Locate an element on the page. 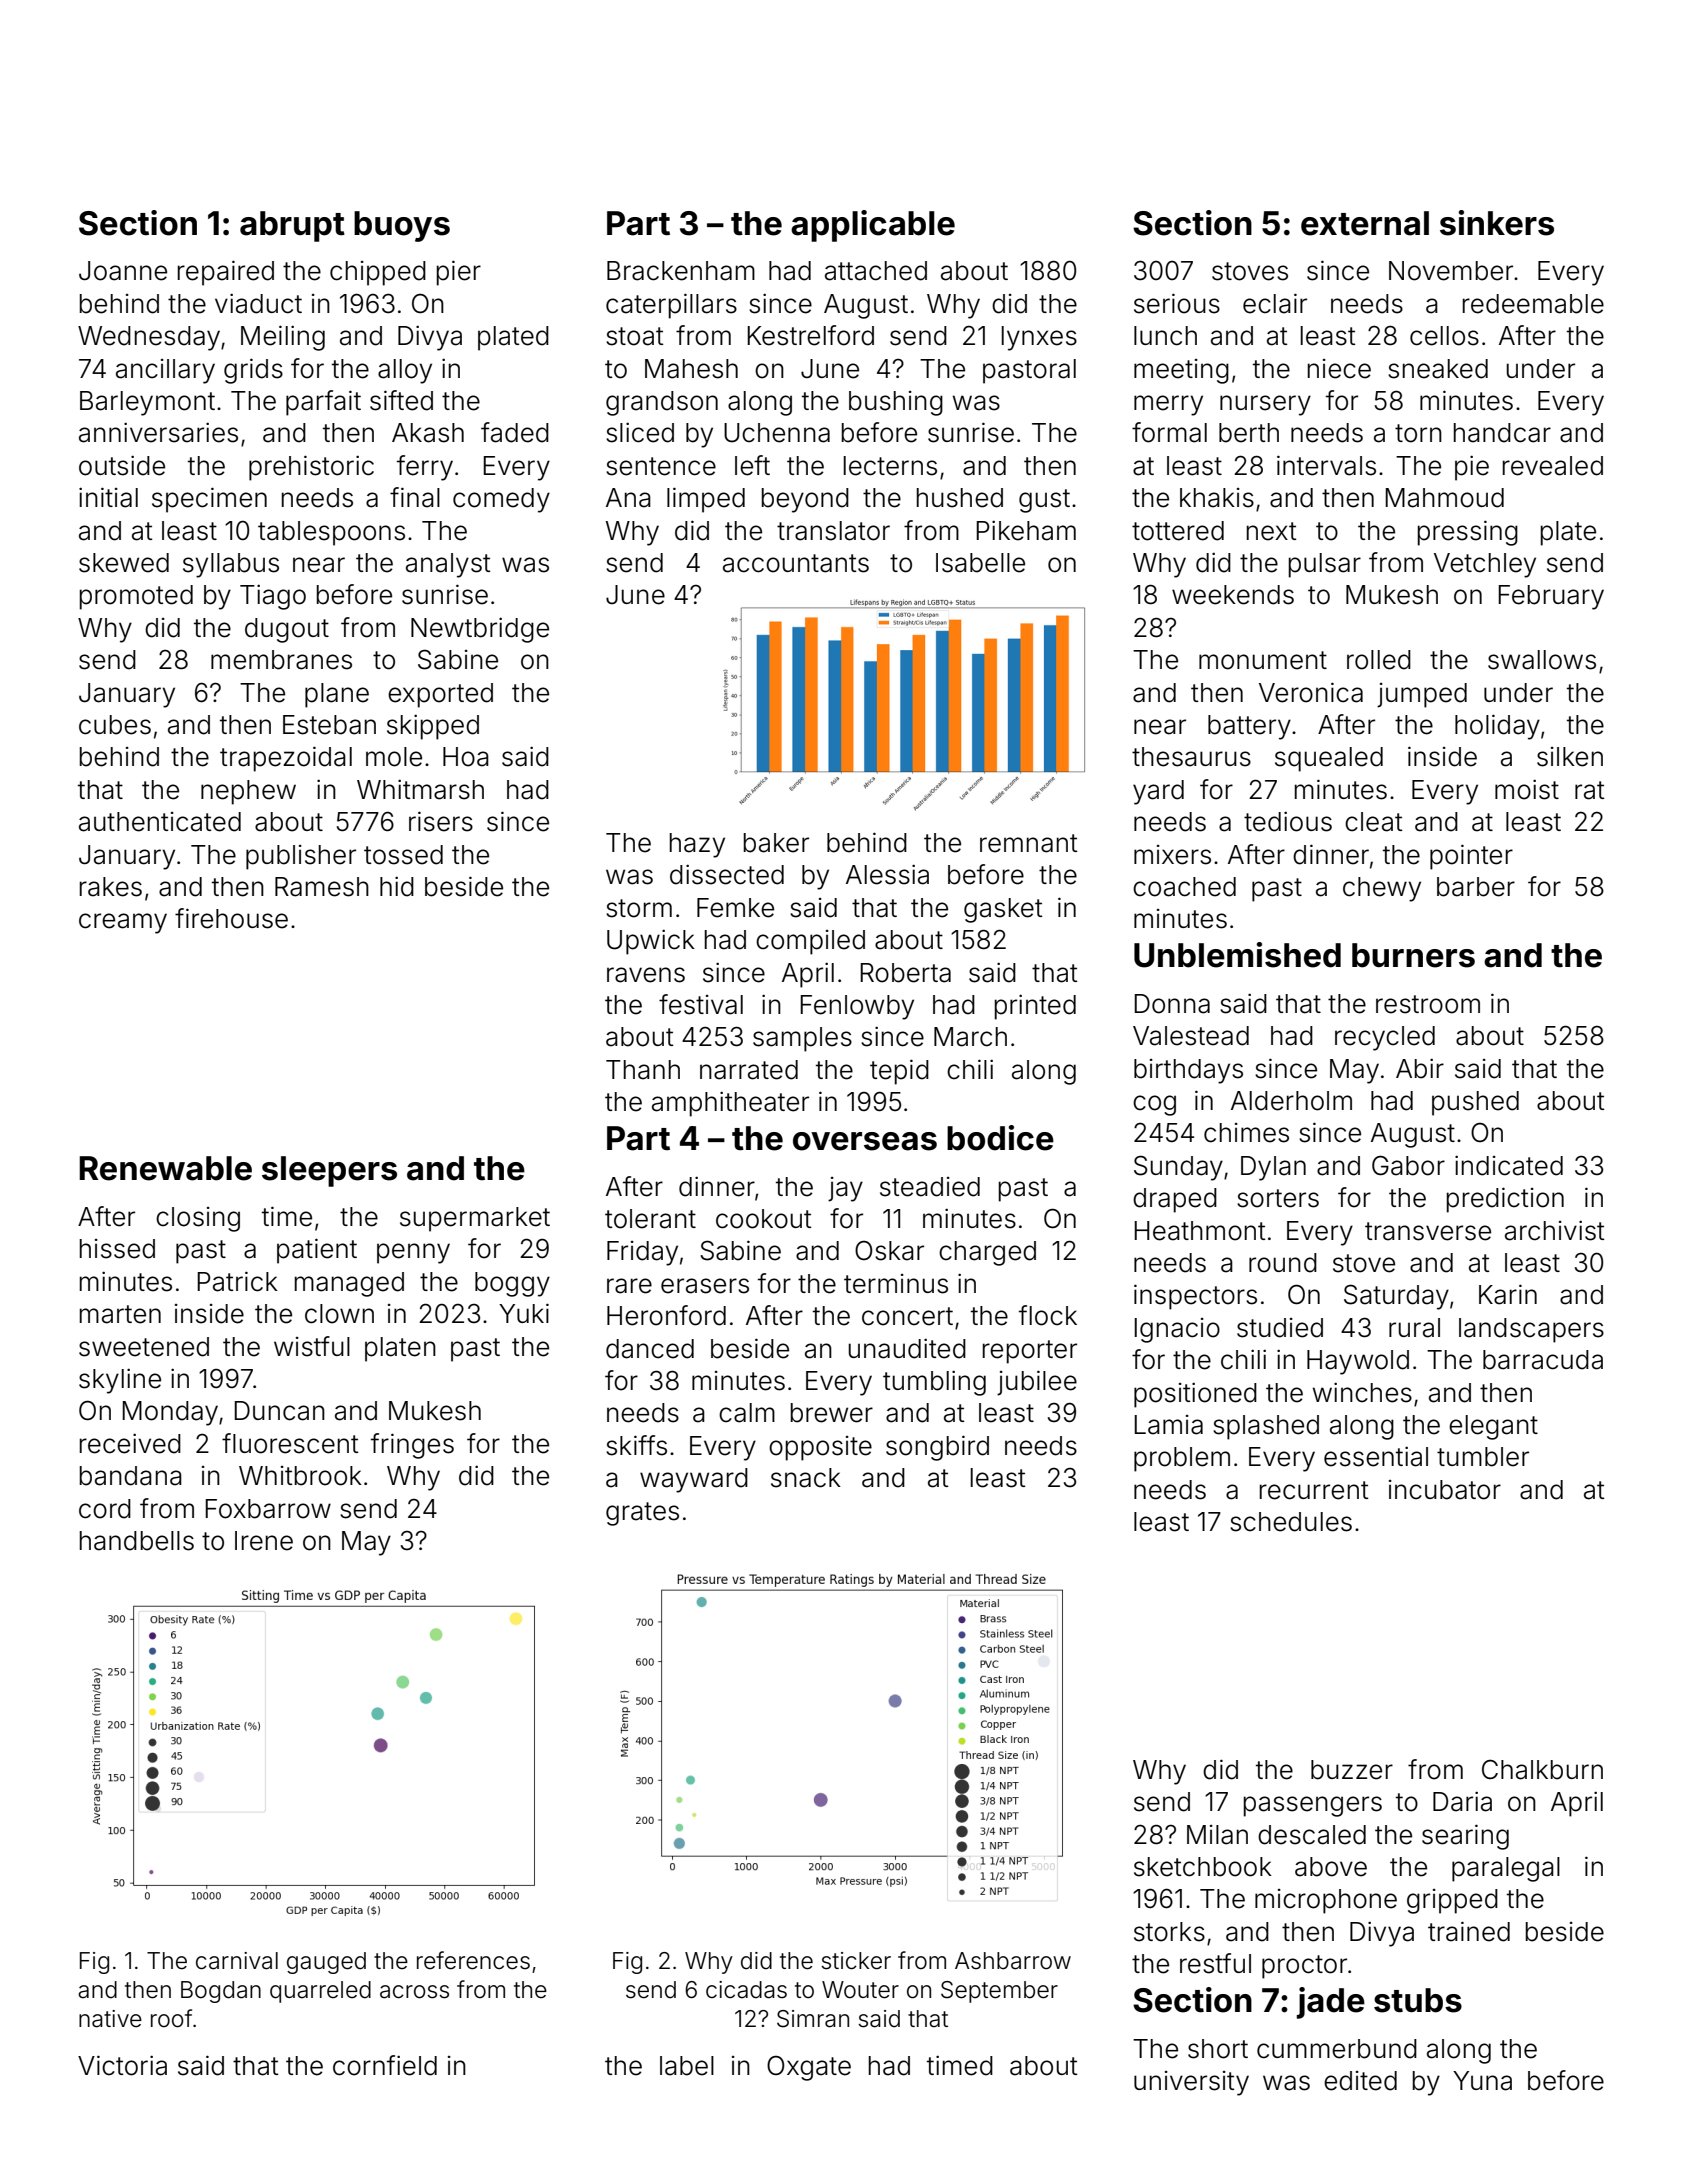 The image size is (1683, 2178). Oxgate is located at coordinates (809, 2068).
